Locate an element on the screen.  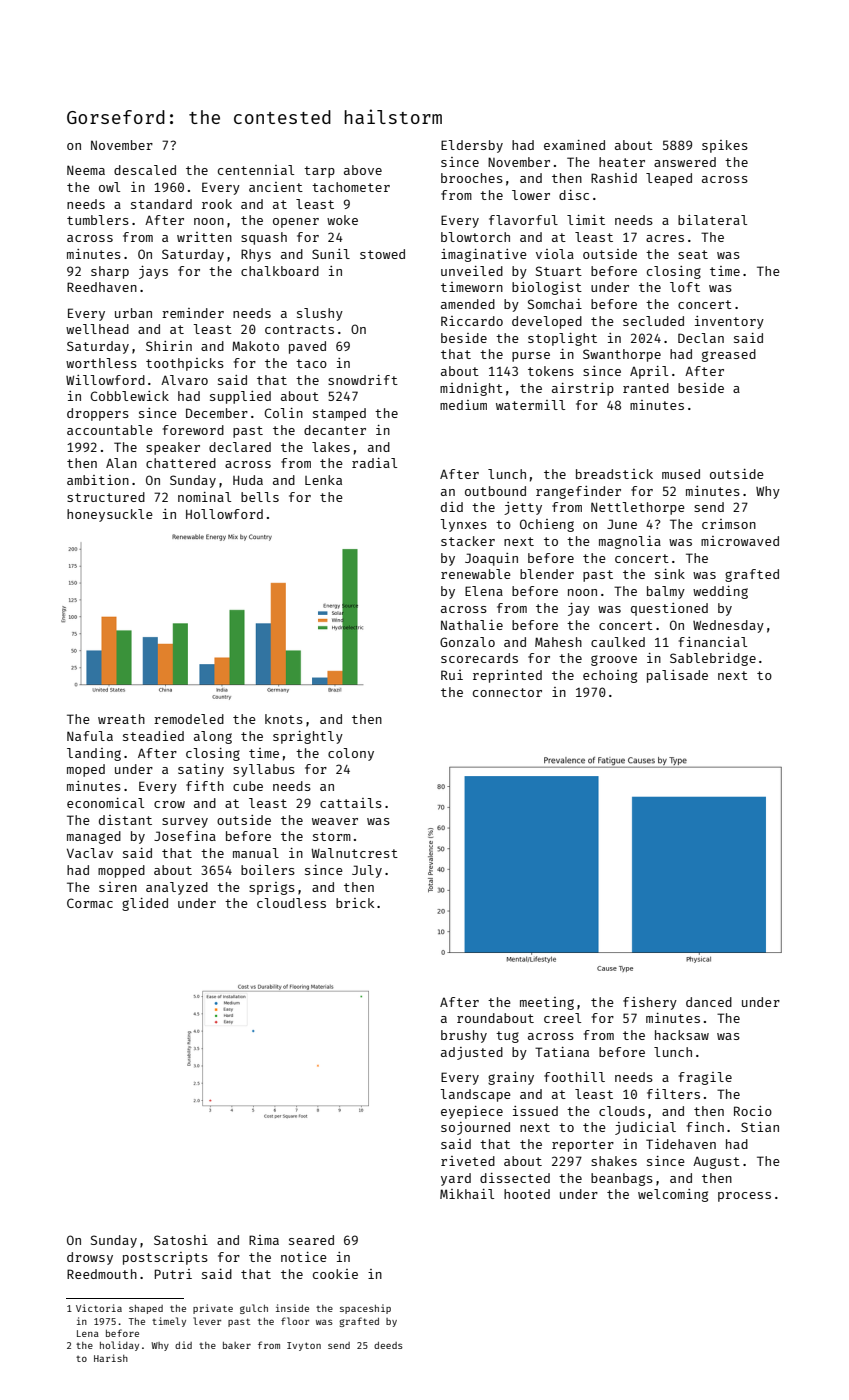
tarp is located at coordinates (319, 172).
